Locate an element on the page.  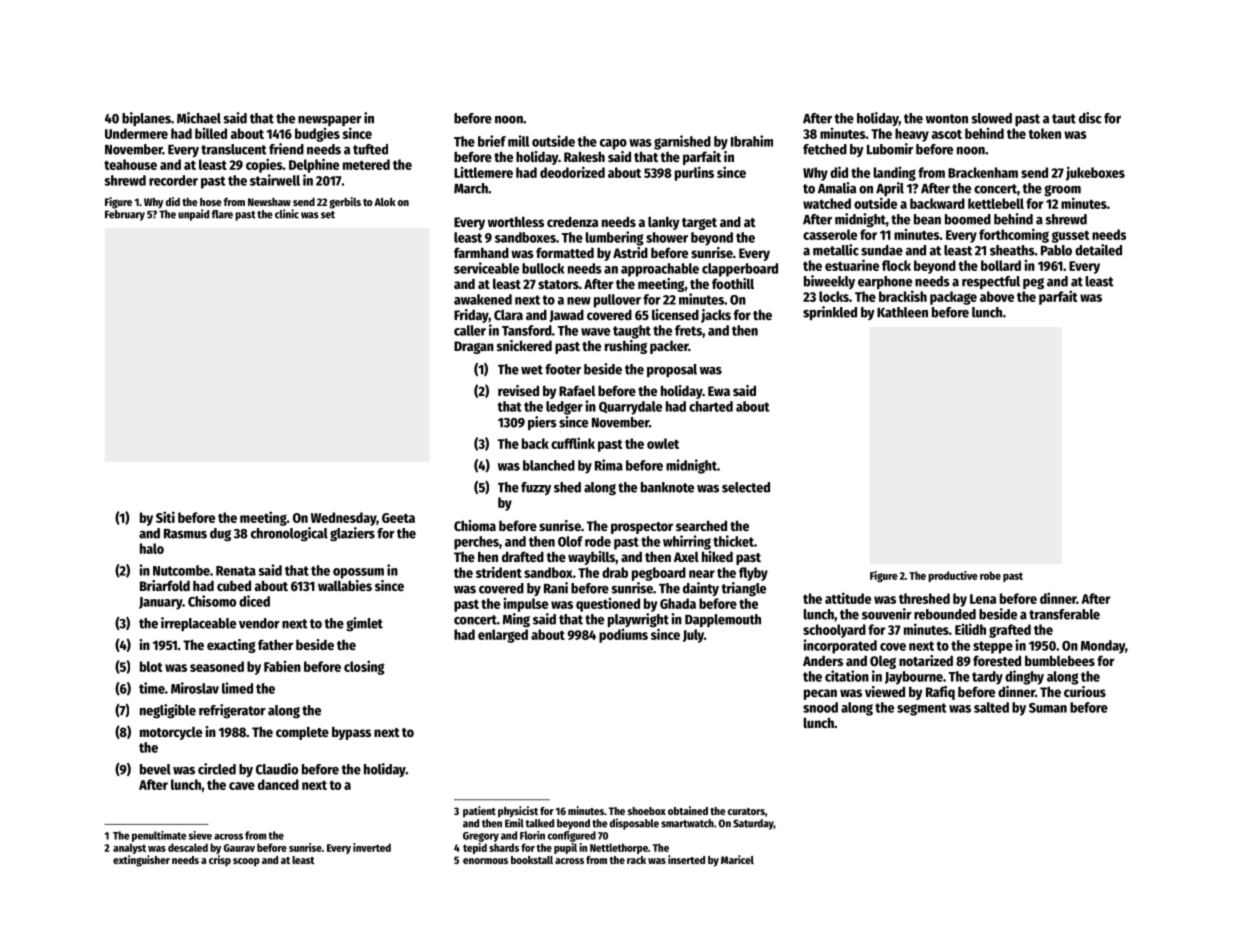
enormous is located at coordinates (485, 861).
